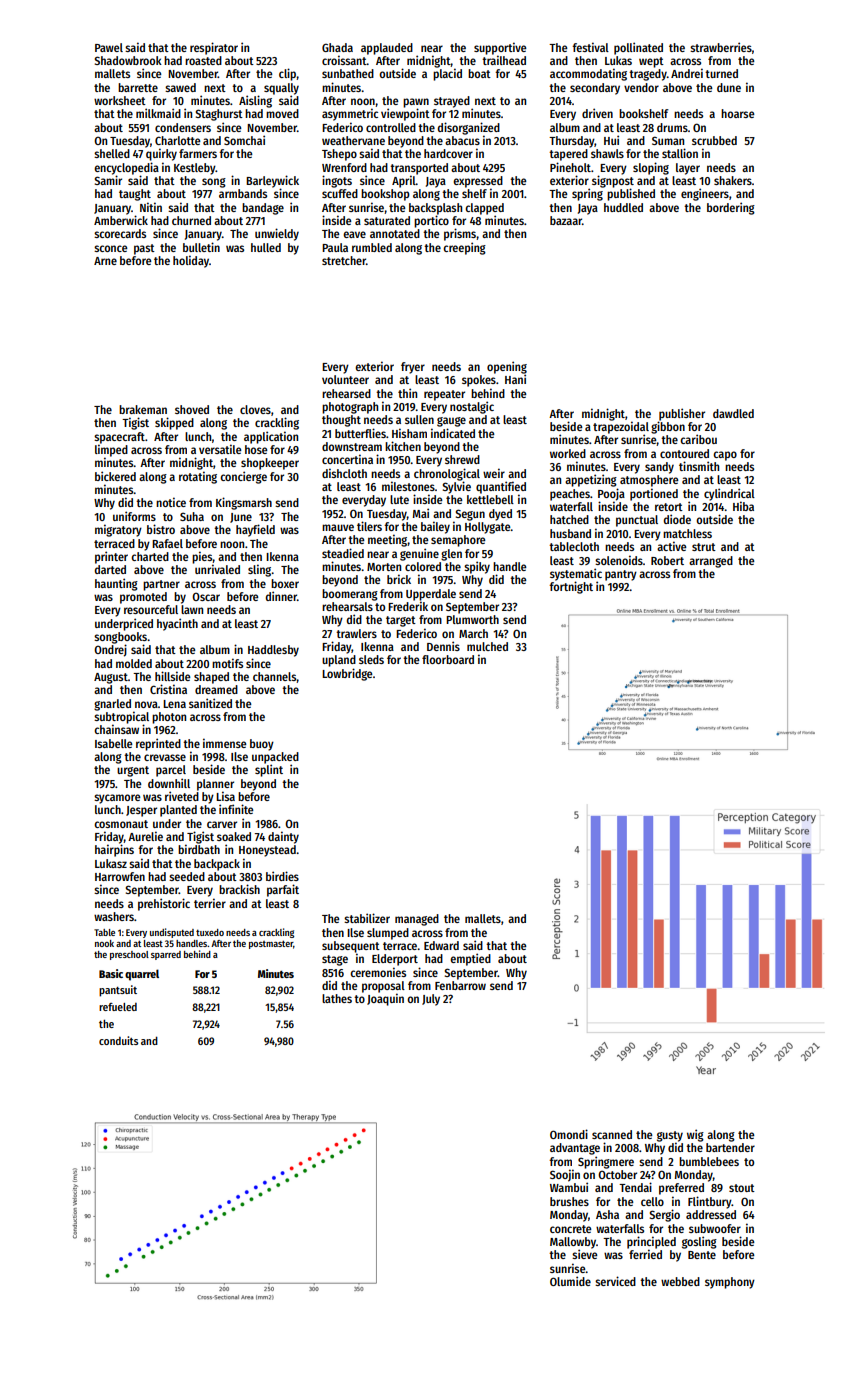 The image size is (849, 1400). I want to click on bordering, so click(731, 208).
